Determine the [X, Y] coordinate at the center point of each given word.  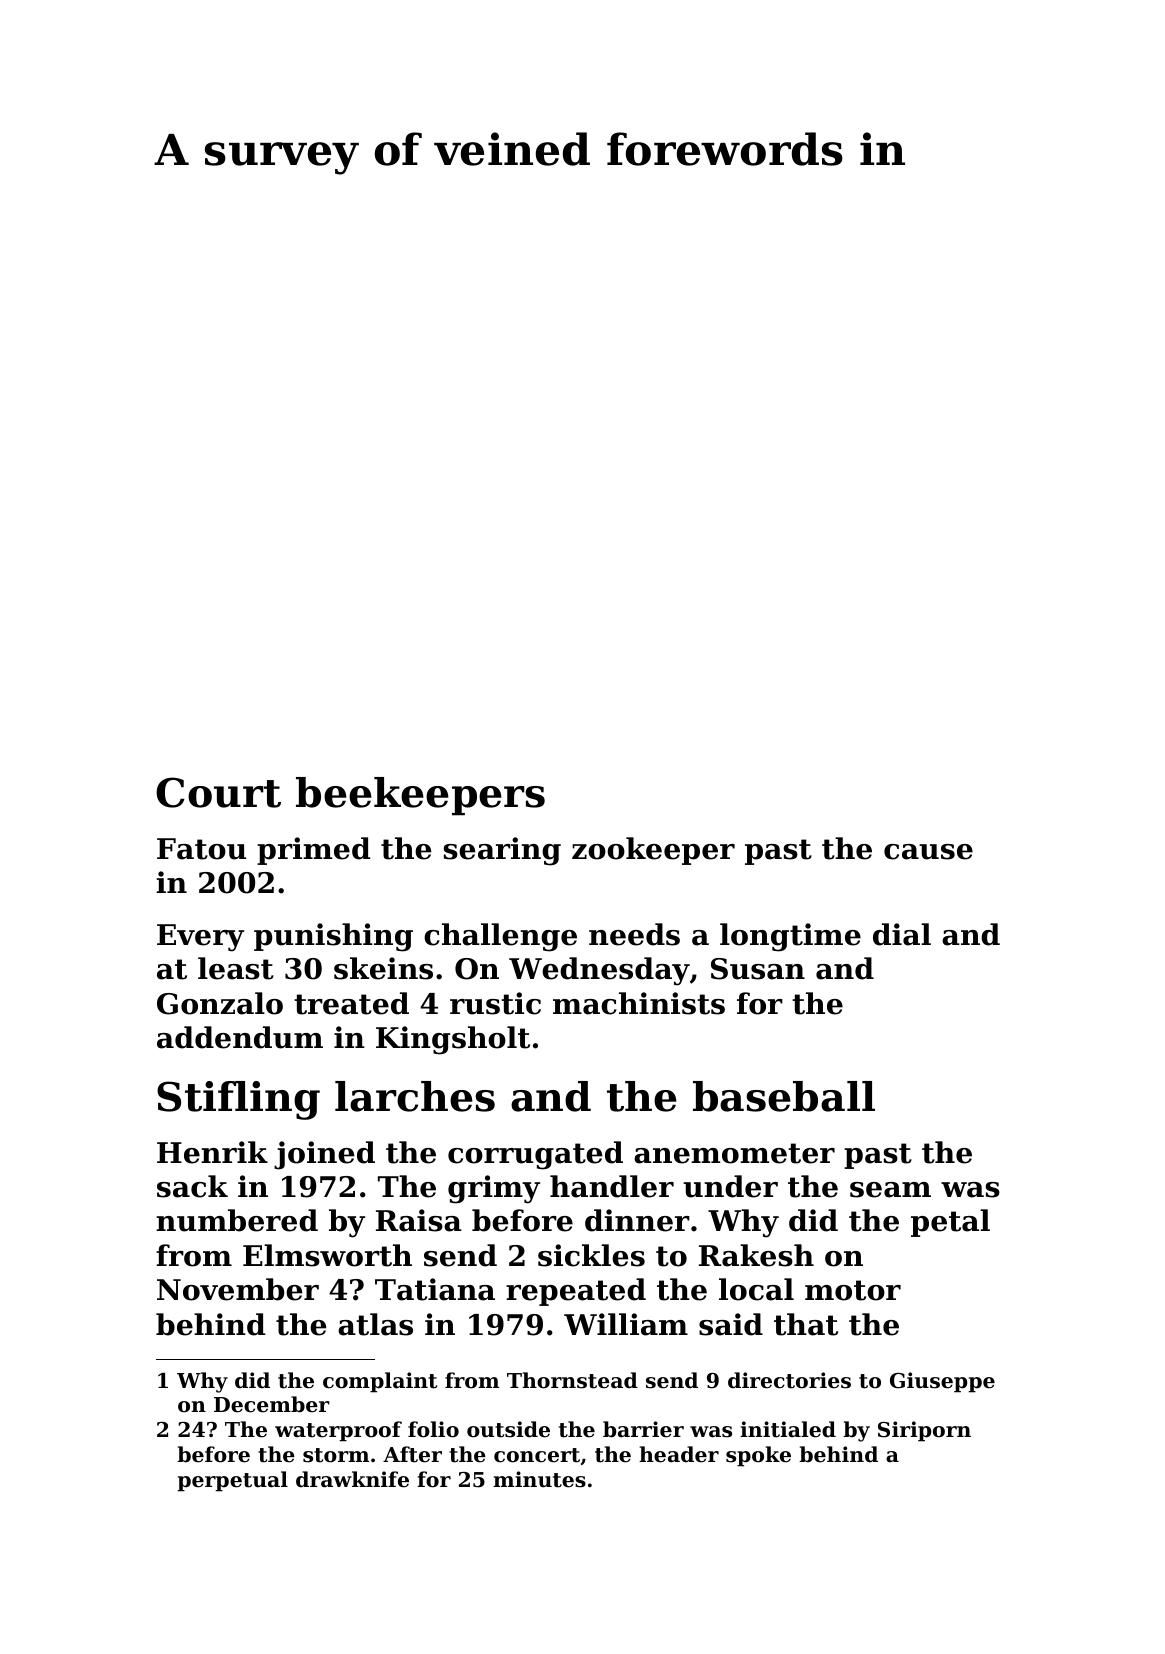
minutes [539, 1479]
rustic [495, 1003]
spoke [758, 1456]
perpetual [232, 1481]
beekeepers [420, 796]
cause [928, 852]
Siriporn [924, 1431]
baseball [784, 1096]
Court [218, 792]
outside [508, 1429]
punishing [333, 937]
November [238, 1289]
